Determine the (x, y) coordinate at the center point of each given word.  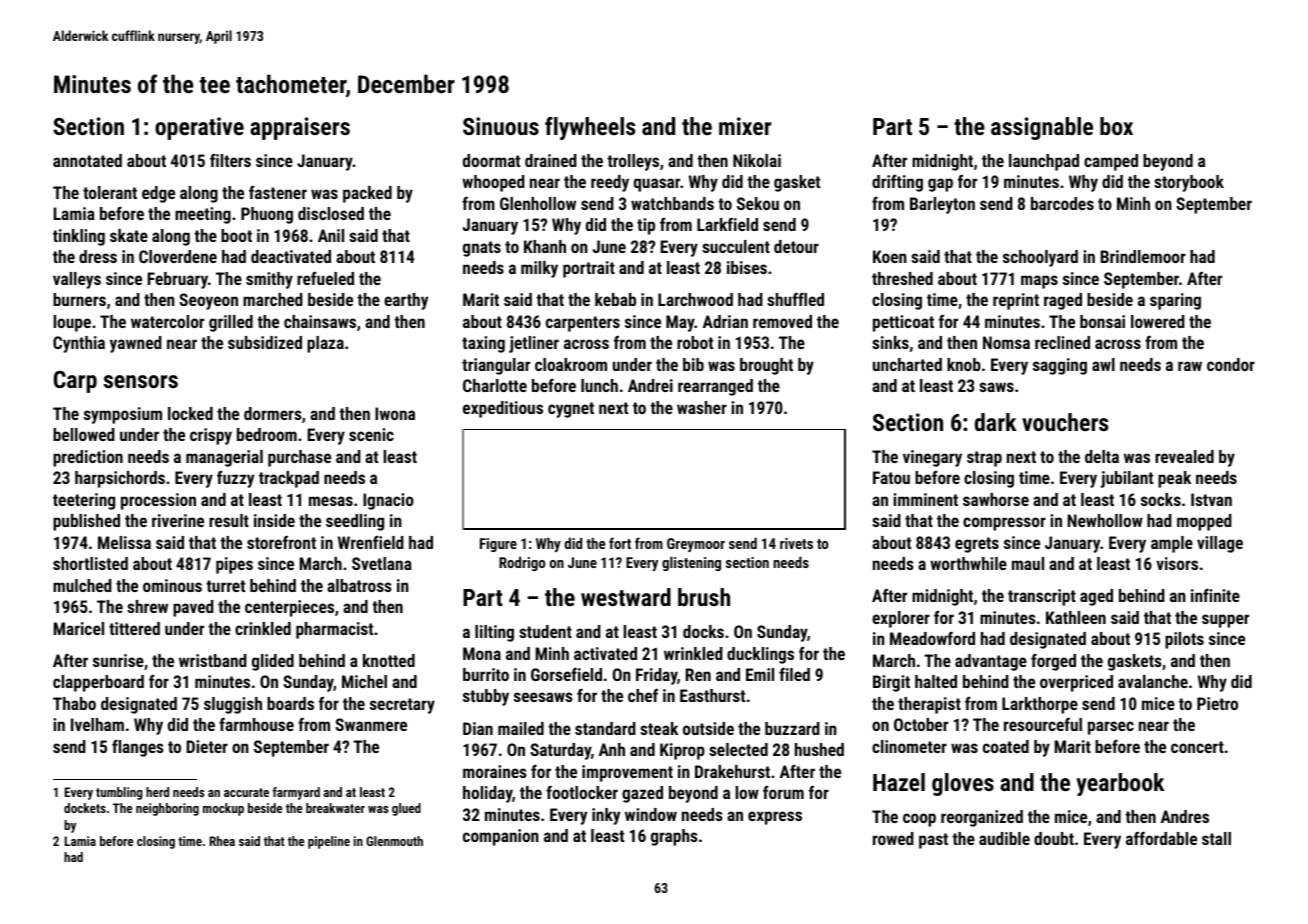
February (178, 280)
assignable (1042, 128)
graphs (674, 837)
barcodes (1062, 203)
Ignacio (388, 501)
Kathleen (1076, 617)
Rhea (222, 841)
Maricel (79, 628)
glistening (691, 563)
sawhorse (996, 499)
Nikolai (757, 160)
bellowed (84, 434)
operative (199, 128)
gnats (482, 249)
